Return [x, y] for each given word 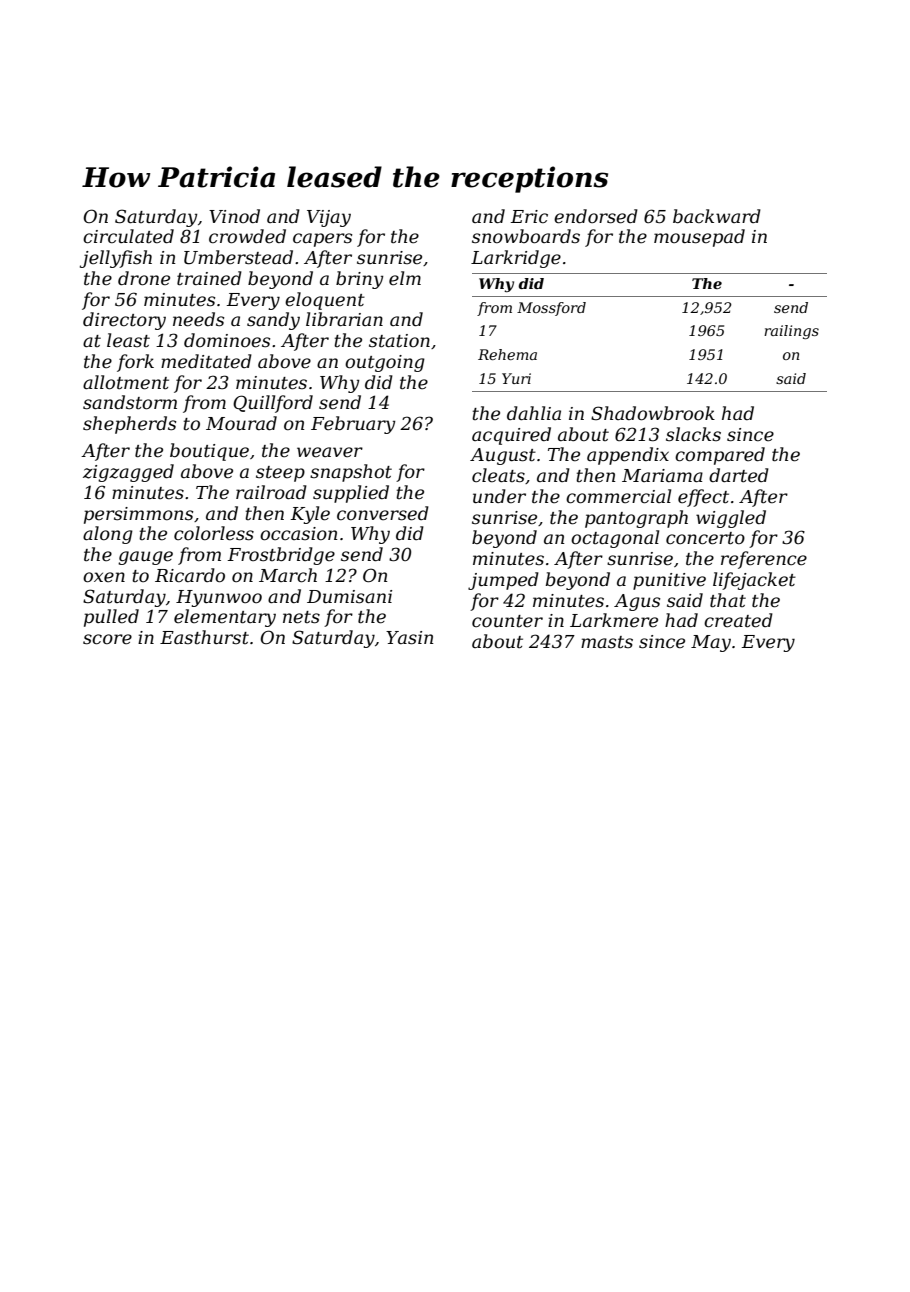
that [728, 600]
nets [301, 617]
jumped [503, 581]
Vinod [234, 216]
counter [507, 621]
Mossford [551, 309]
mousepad [699, 238]
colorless [214, 533]
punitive [669, 581]
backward [717, 216]
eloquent [325, 301]
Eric [529, 216]
